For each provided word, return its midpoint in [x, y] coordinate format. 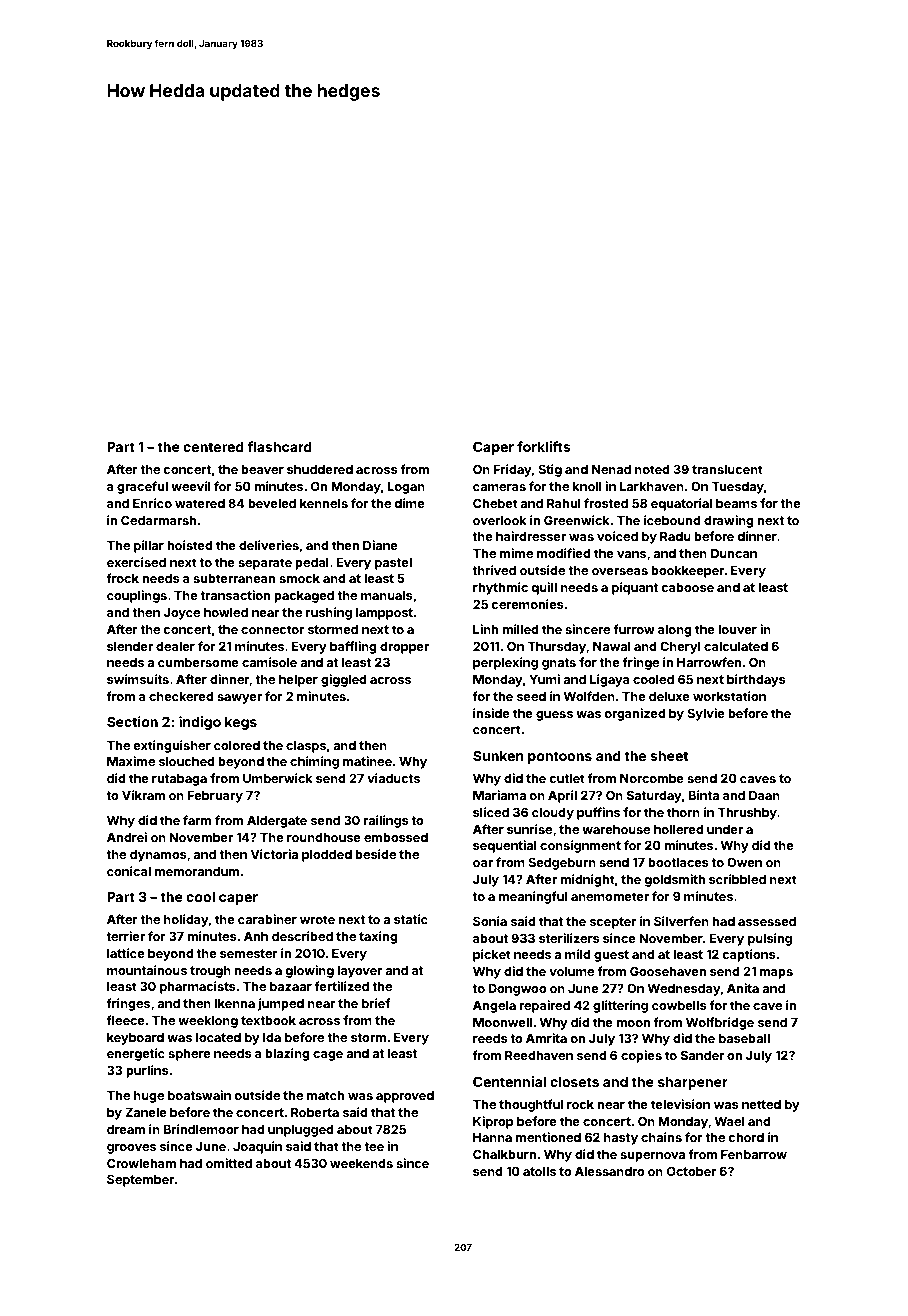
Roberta [315, 1112]
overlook [500, 520]
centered [213, 447]
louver [737, 629]
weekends [361, 1163]
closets [574, 1082]
